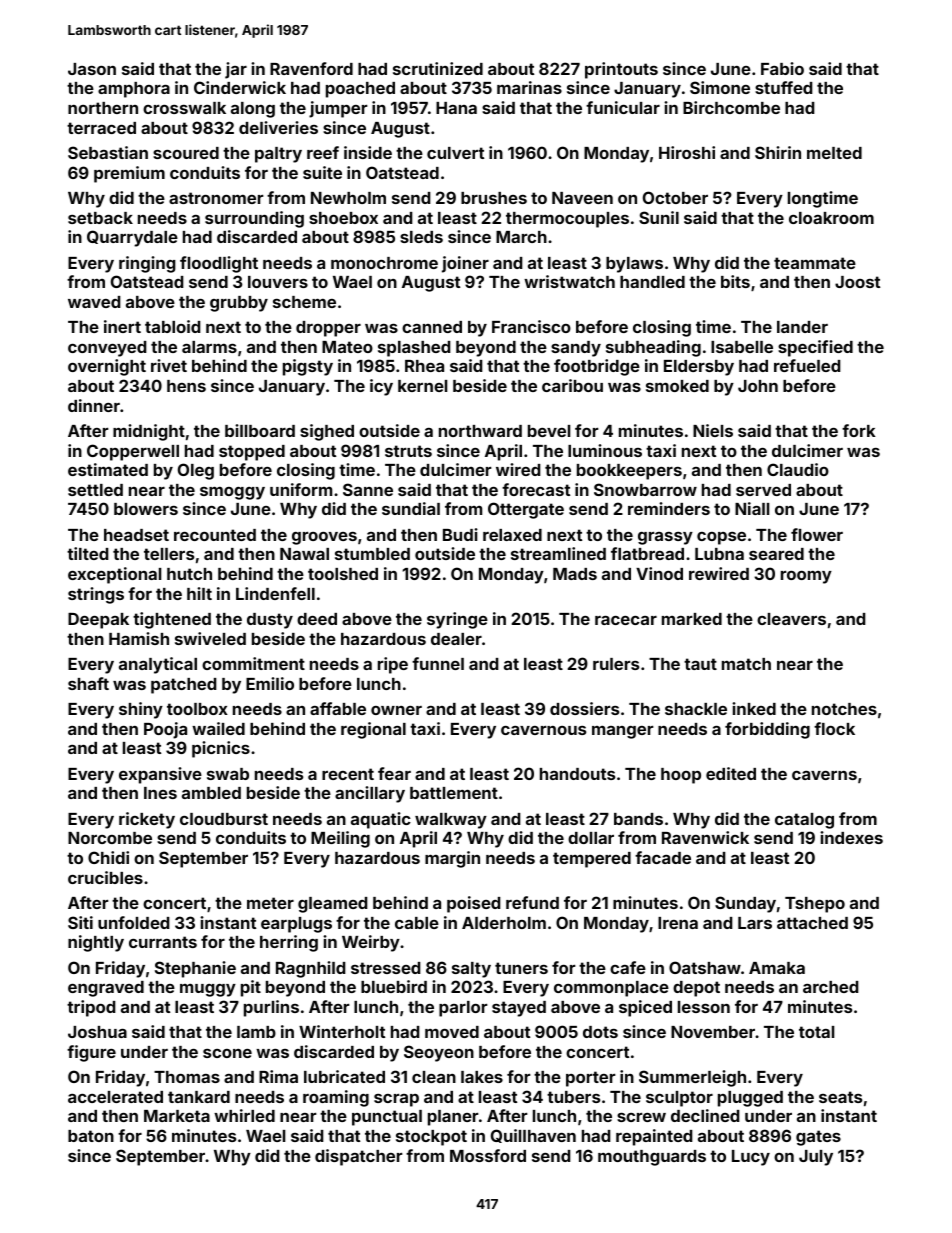 The width and height of the screenshot is (952, 1233). I want to click on Lucy, so click(751, 1158).
